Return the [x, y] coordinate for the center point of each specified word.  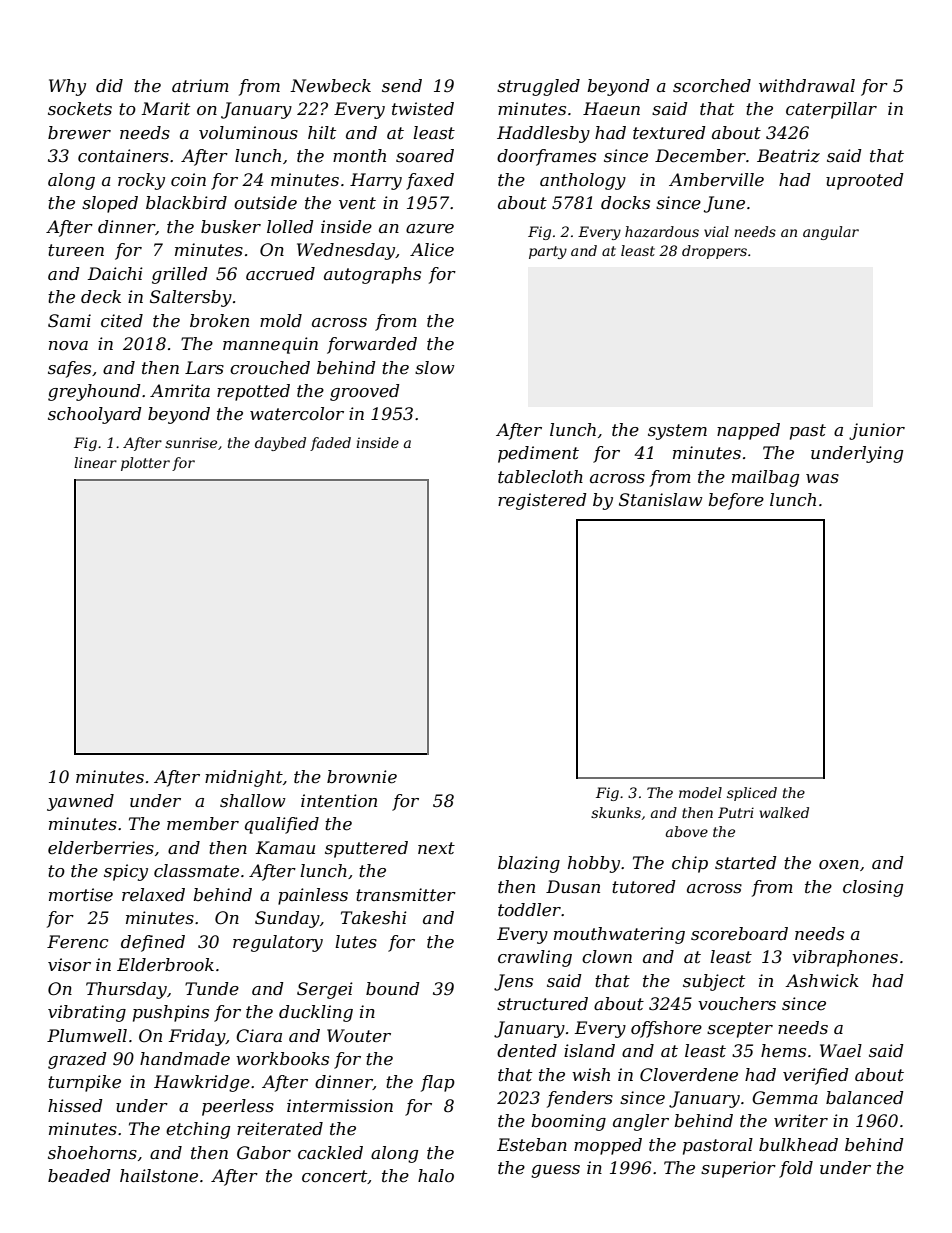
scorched [712, 86]
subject [714, 982]
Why [67, 87]
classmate [196, 870]
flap [438, 1083]
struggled [538, 87]
